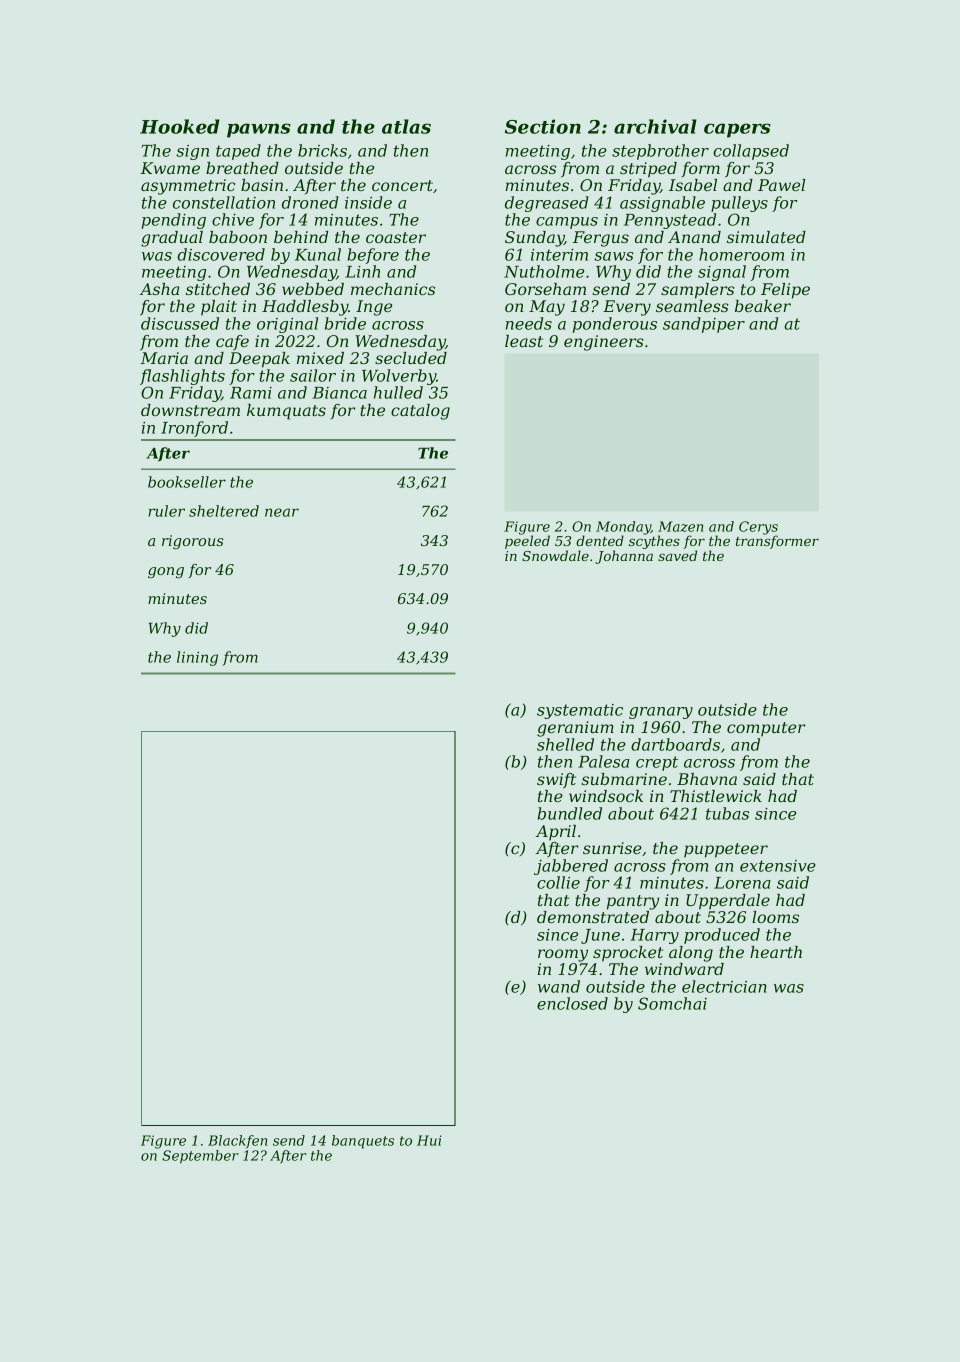  I want to click on swift, so click(556, 781).
